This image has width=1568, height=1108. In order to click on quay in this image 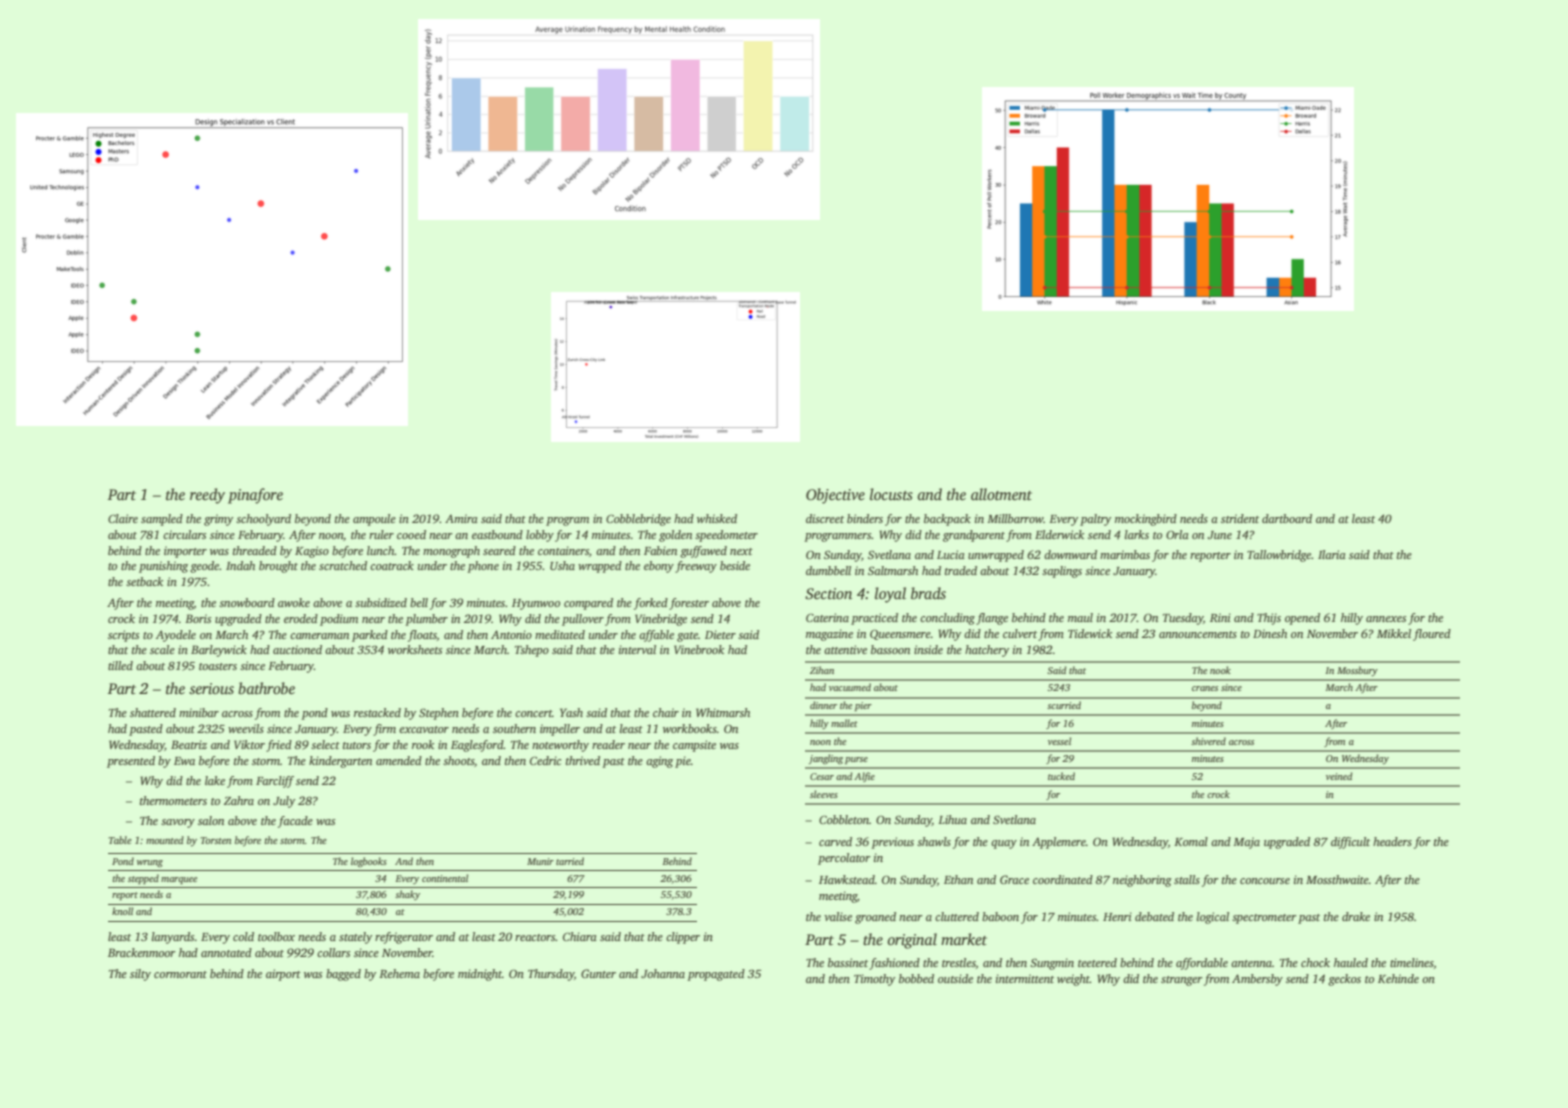, I will do `click(1004, 844)`.
